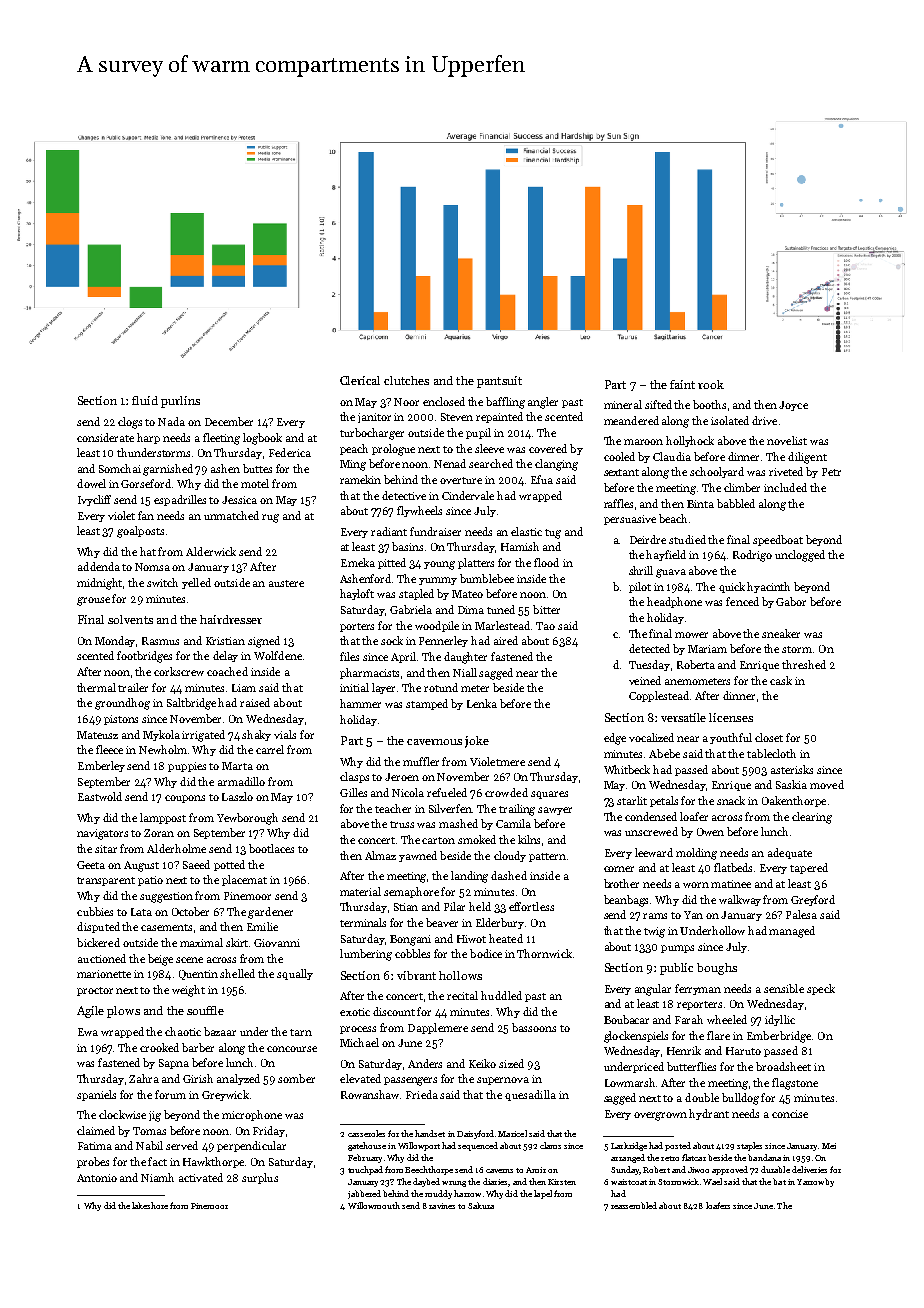  Describe the element at coordinates (150, 881) in the screenshot. I see `patio` at that location.
